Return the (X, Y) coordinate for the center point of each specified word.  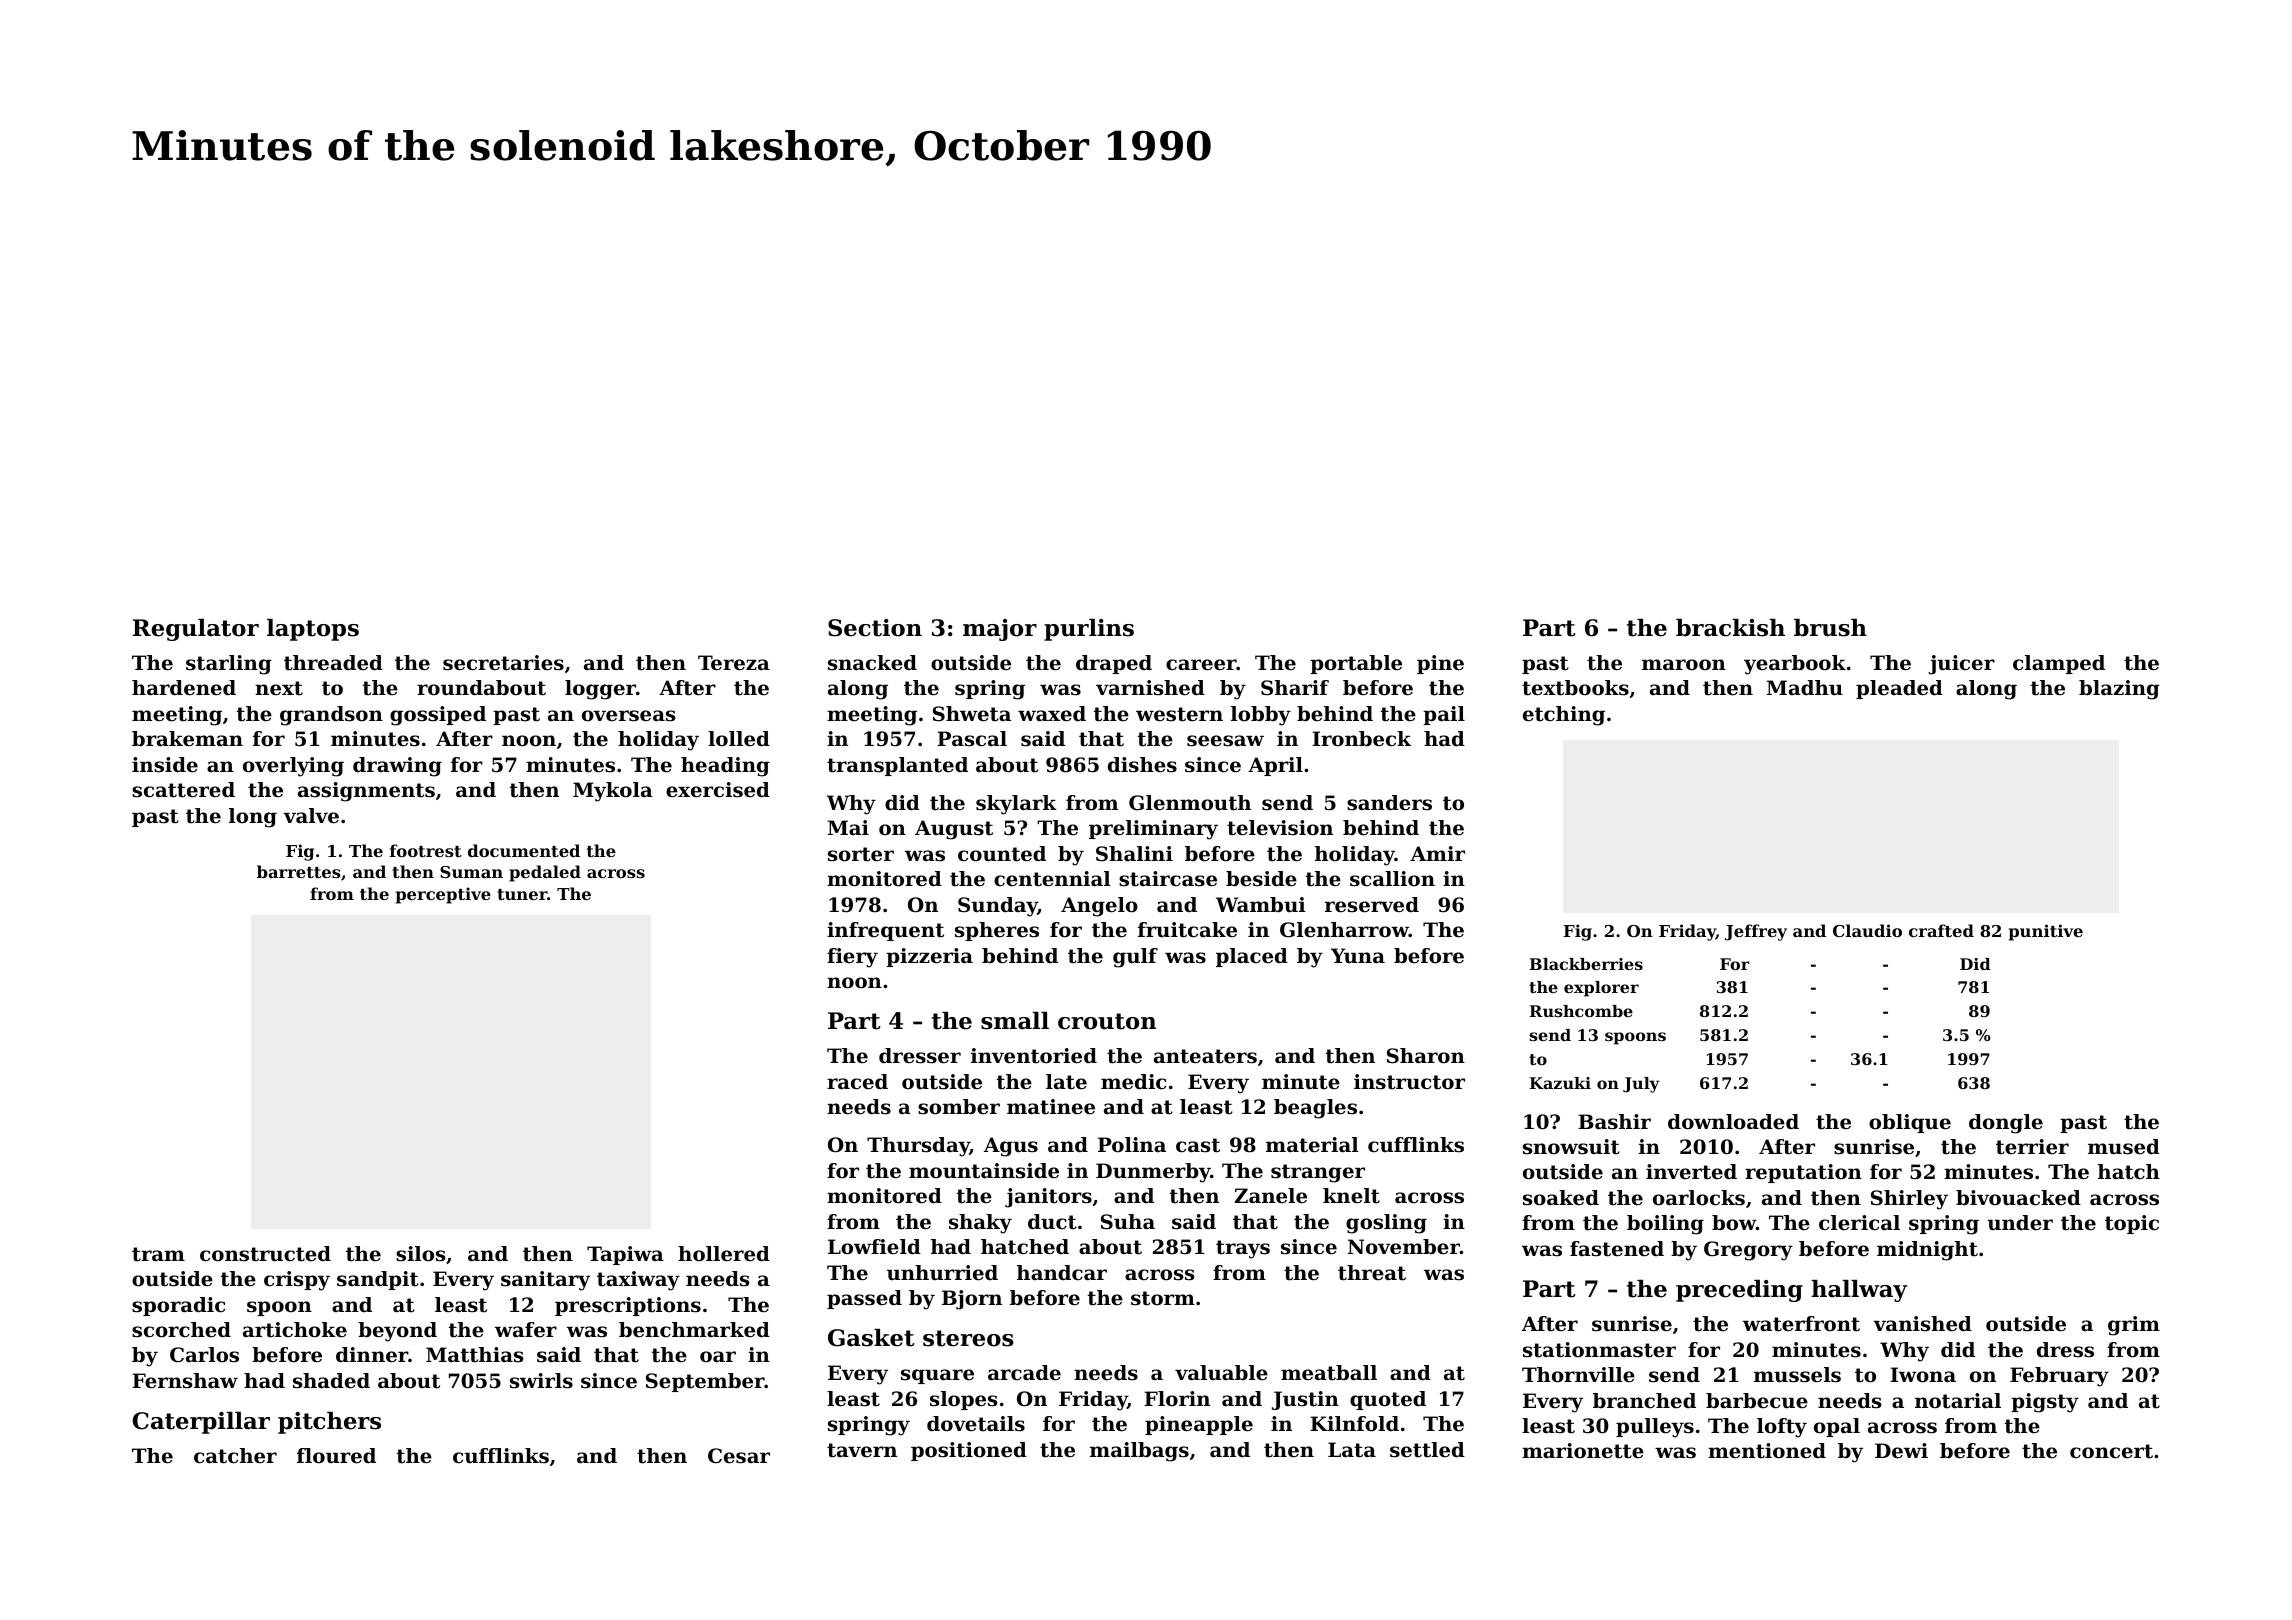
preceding (1739, 1291)
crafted (1941, 930)
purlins (1089, 630)
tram (158, 1254)
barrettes (299, 871)
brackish (1730, 628)
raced (857, 1082)
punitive (2046, 932)
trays (1243, 1249)
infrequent (885, 931)
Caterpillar (201, 1423)
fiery (852, 958)
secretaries (503, 663)
